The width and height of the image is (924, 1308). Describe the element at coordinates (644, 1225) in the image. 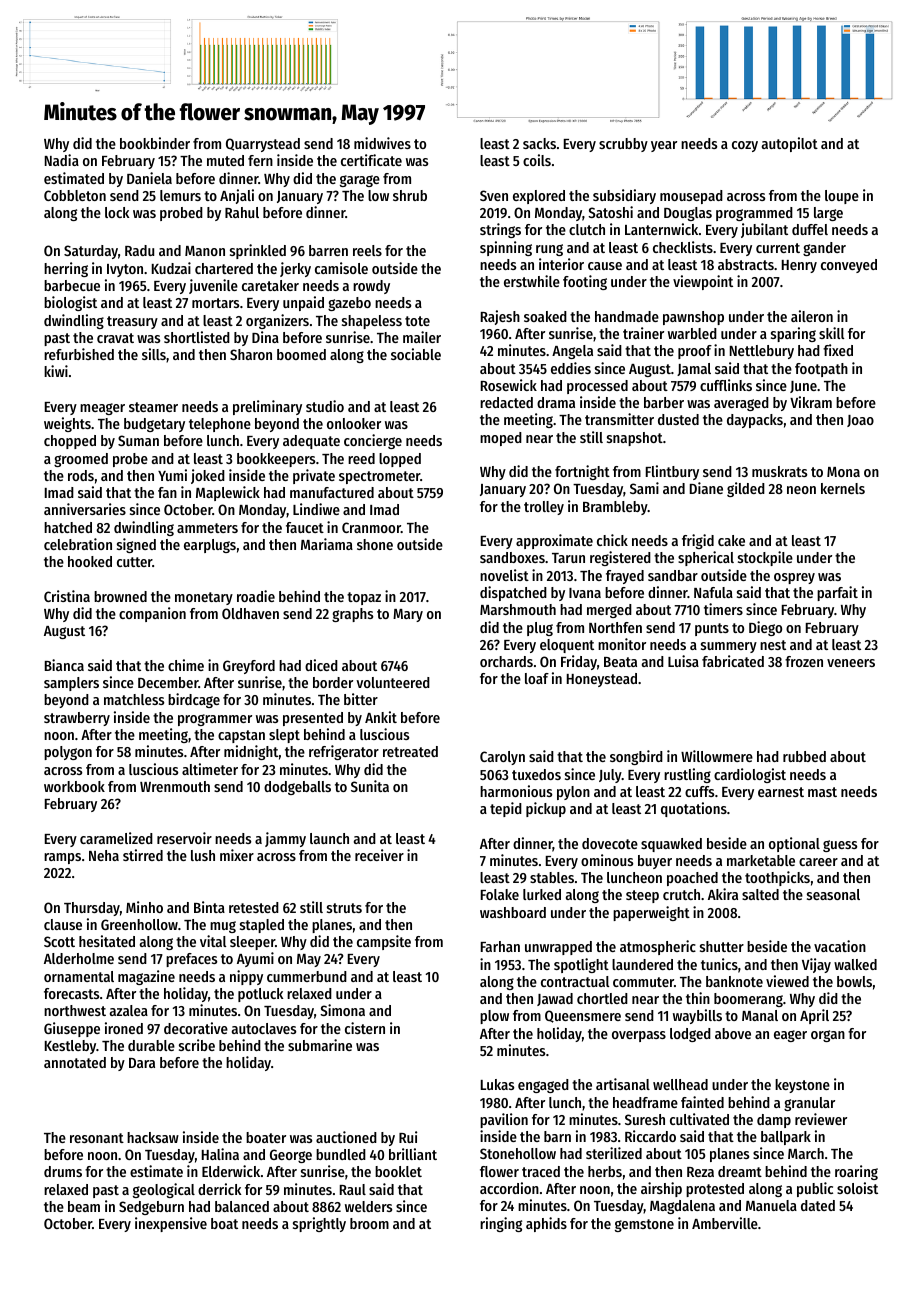

I see `gemstone` at that location.
